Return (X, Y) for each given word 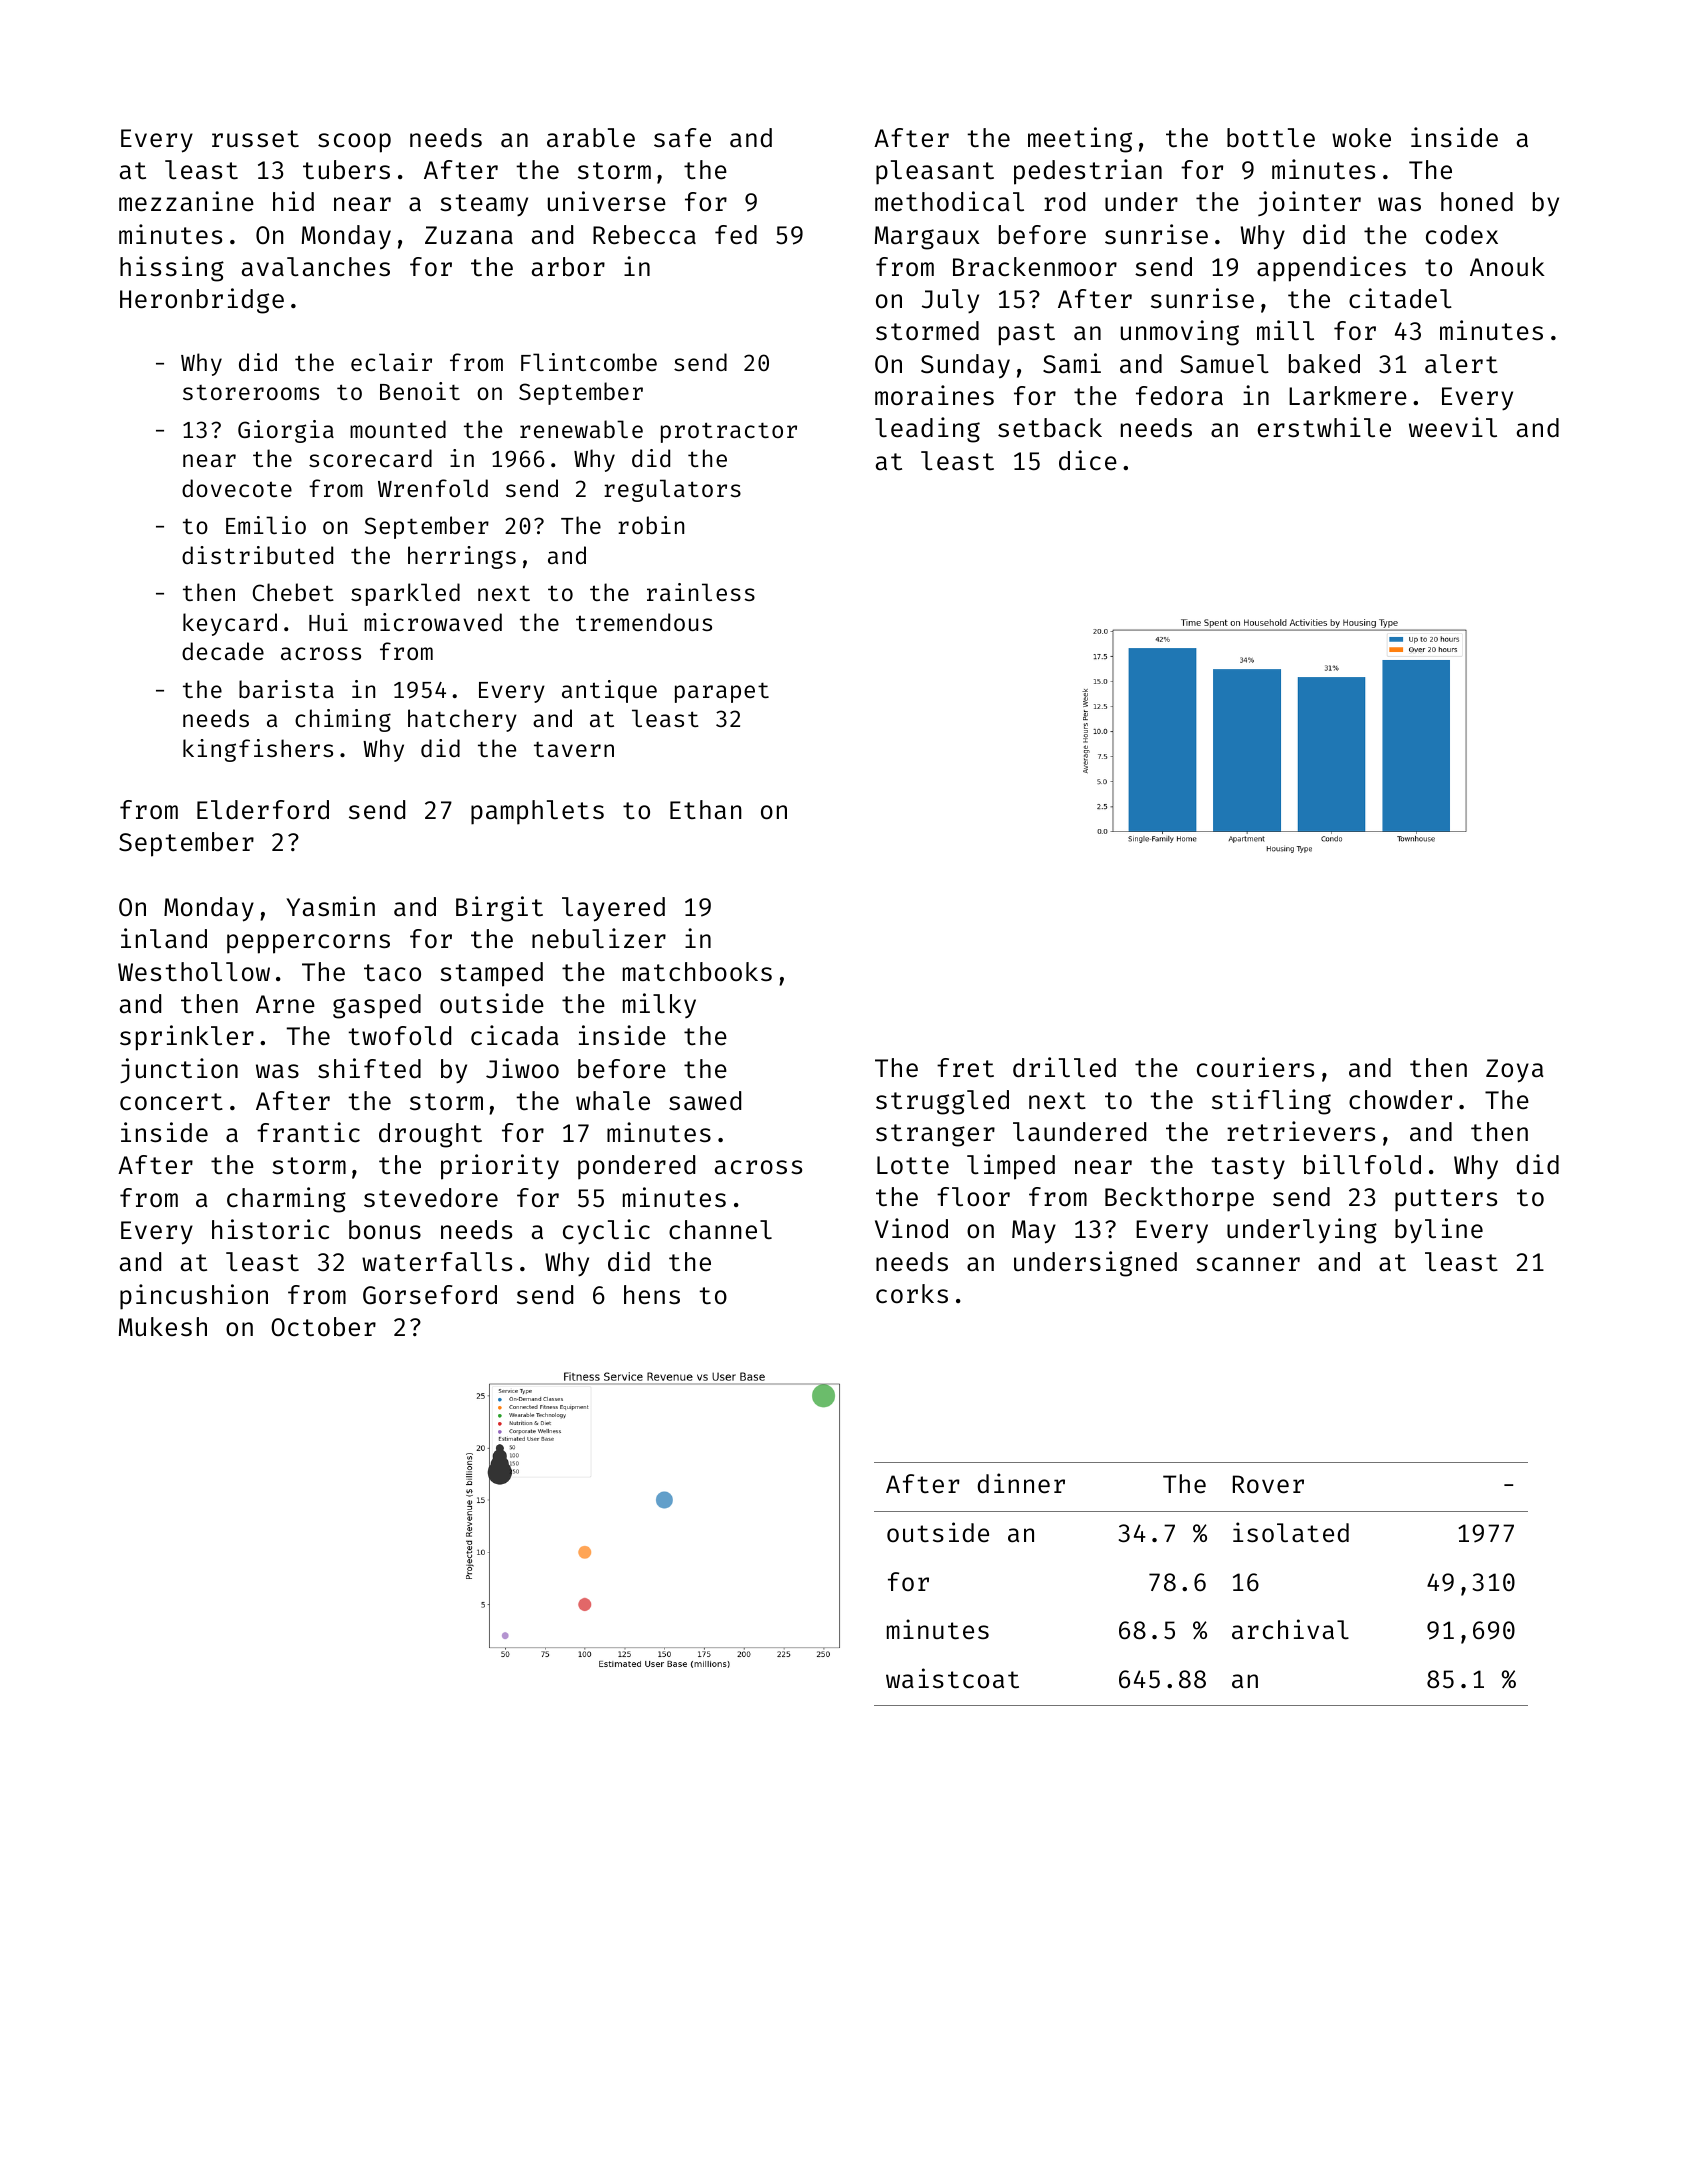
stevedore (431, 1198)
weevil (1453, 427)
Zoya (1515, 1071)
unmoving (1180, 333)
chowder (1400, 1100)
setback (1050, 428)
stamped (491, 974)
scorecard (370, 458)
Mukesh (163, 1327)
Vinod (911, 1228)
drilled (1064, 1067)
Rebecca (644, 235)
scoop (354, 143)
